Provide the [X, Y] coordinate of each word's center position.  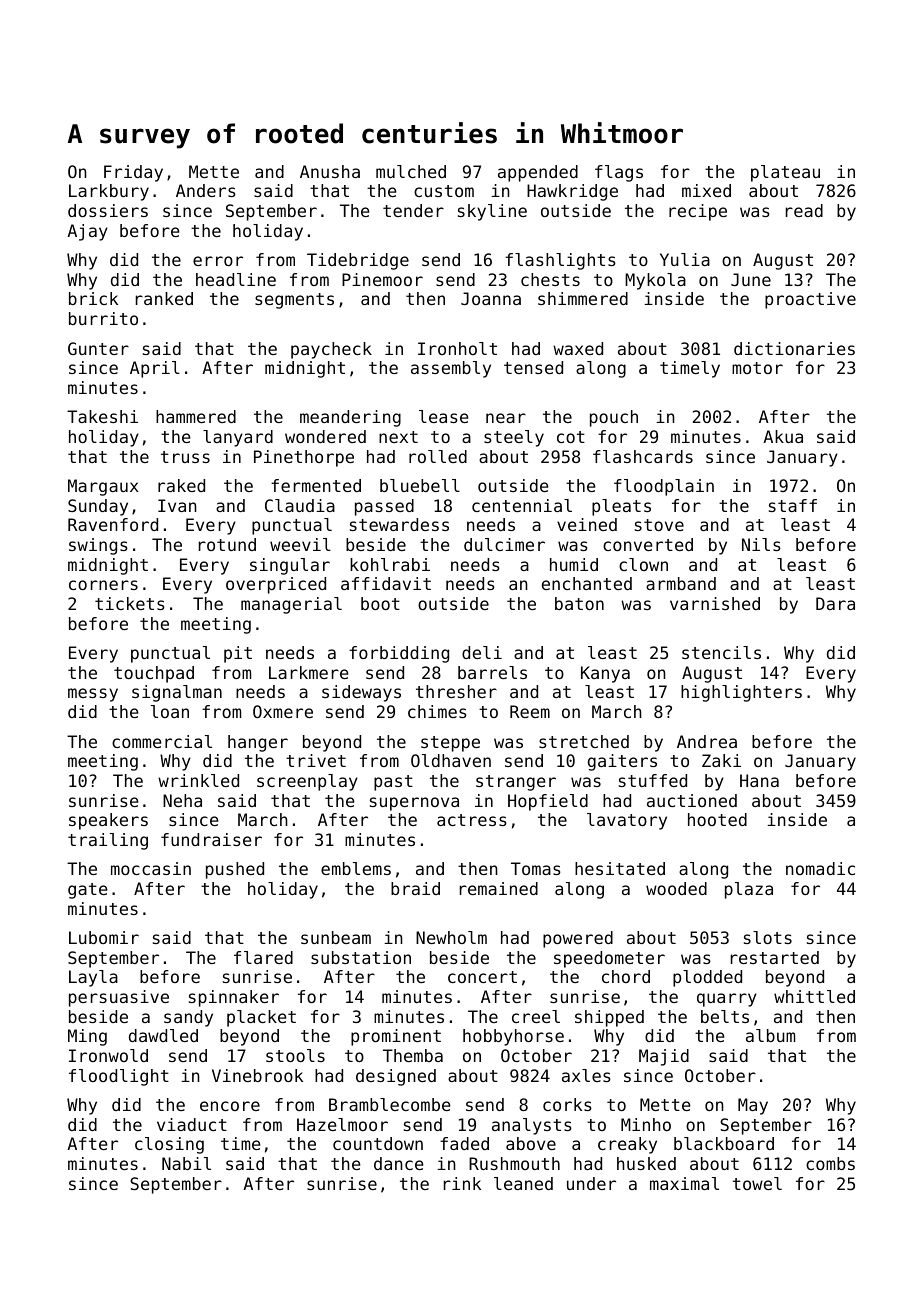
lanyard [238, 438]
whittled [814, 996]
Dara [835, 603]
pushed [235, 870]
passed [384, 507]
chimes [437, 711]
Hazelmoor [342, 1124]
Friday [133, 173]
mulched [411, 171]
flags [619, 173]
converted [648, 544]
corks [567, 1104]
